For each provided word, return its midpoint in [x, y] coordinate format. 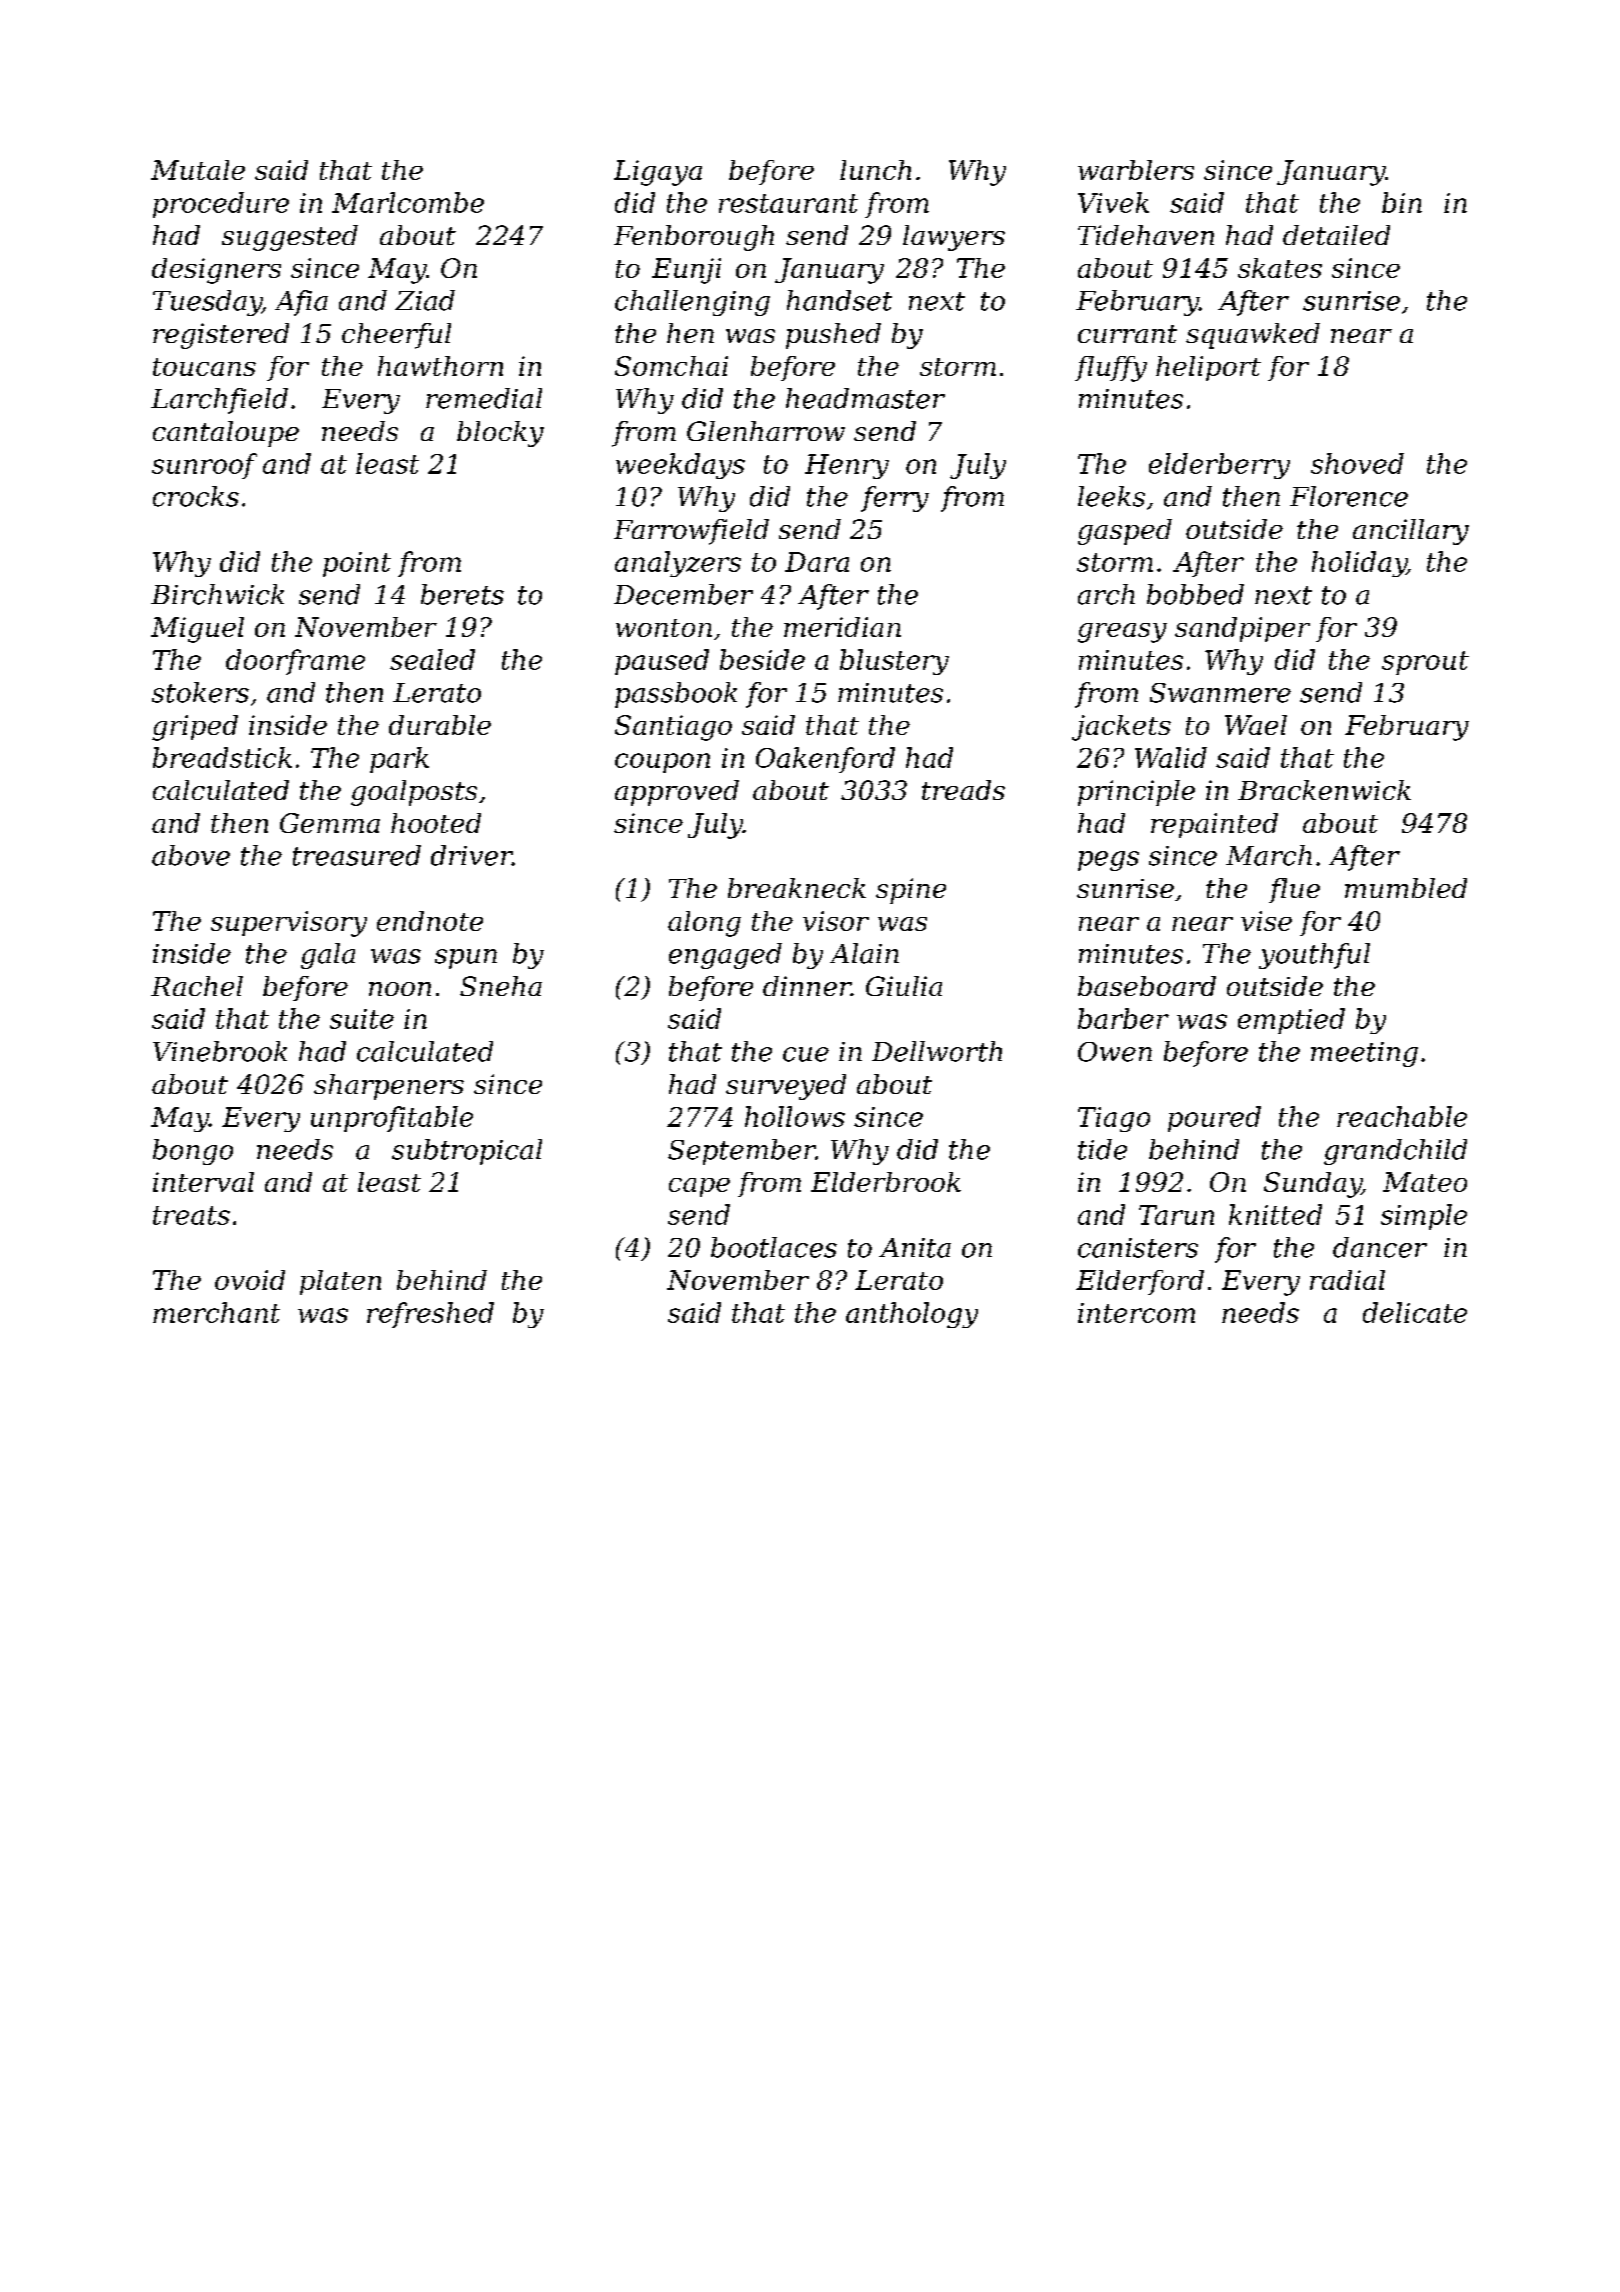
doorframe [295, 662]
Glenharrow [766, 431]
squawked [1253, 336]
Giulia [904, 986]
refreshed [430, 1315]
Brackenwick [1324, 790]
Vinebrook [220, 1051]
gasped [1125, 532]
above [191, 855]
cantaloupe [226, 434]
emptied [1291, 1021]
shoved [1357, 463]
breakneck [797, 888]
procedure [221, 205]
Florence [1349, 496]
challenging [692, 303]
